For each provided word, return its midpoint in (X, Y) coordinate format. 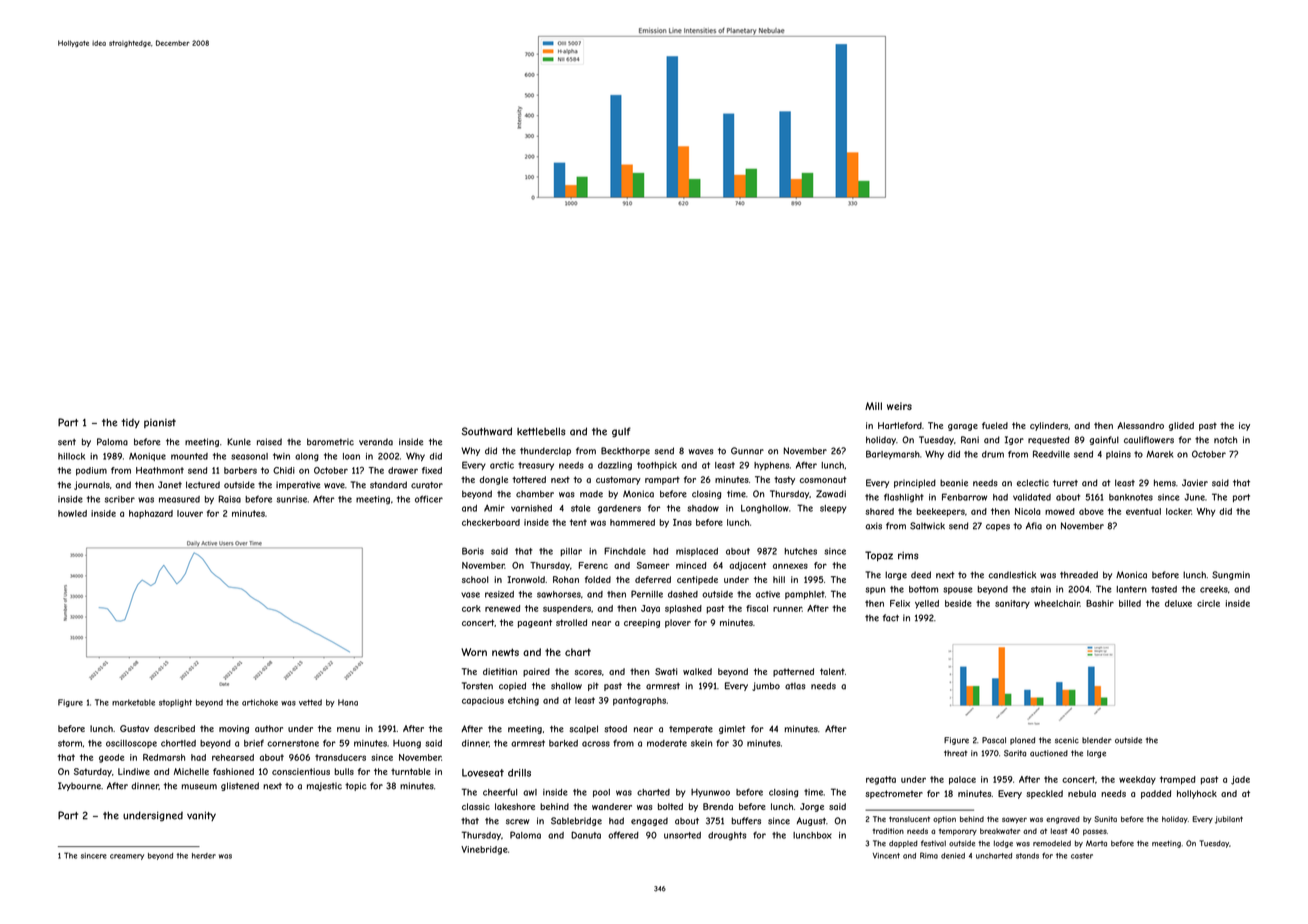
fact (891, 618)
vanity (201, 816)
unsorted (682, 835)
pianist (160, 423)
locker (1178, 511)
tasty (784, 480)
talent (832, 671)
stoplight (175, 703)
